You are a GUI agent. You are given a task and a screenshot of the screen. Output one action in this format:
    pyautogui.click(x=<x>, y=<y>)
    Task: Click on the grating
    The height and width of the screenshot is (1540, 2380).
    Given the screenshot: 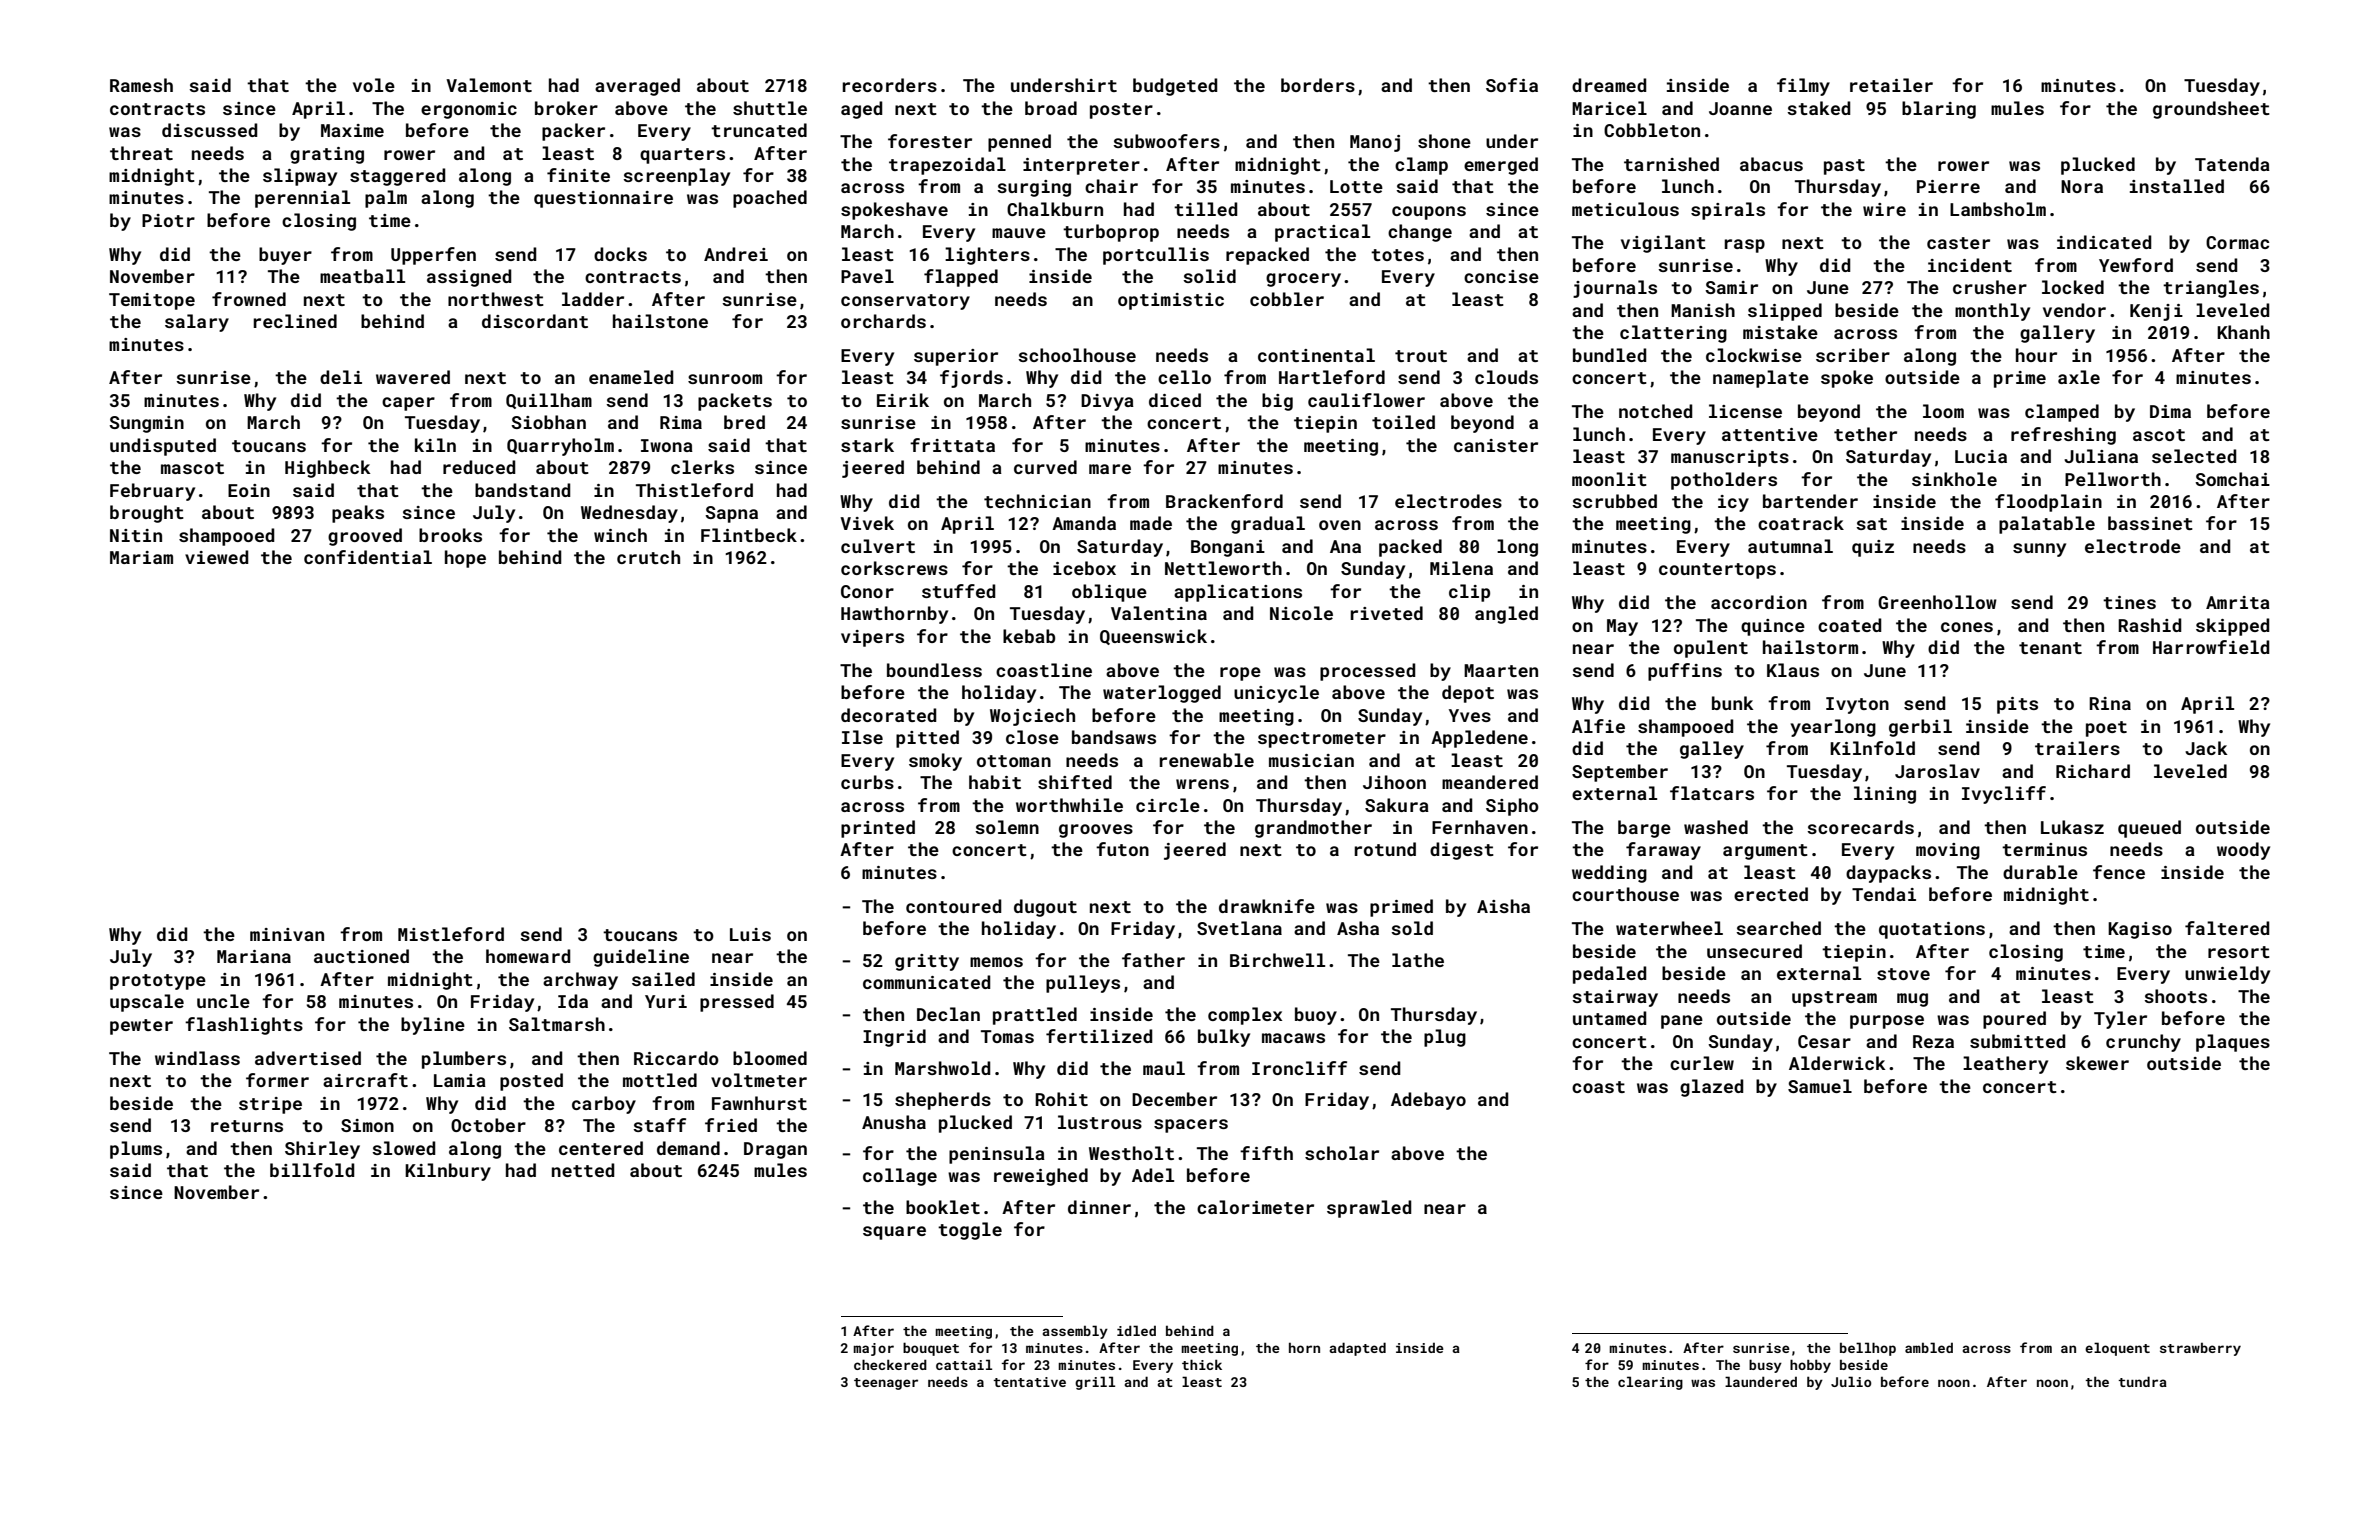 What is the action you would take?
    pyautogui.click(x=327, y=155)
